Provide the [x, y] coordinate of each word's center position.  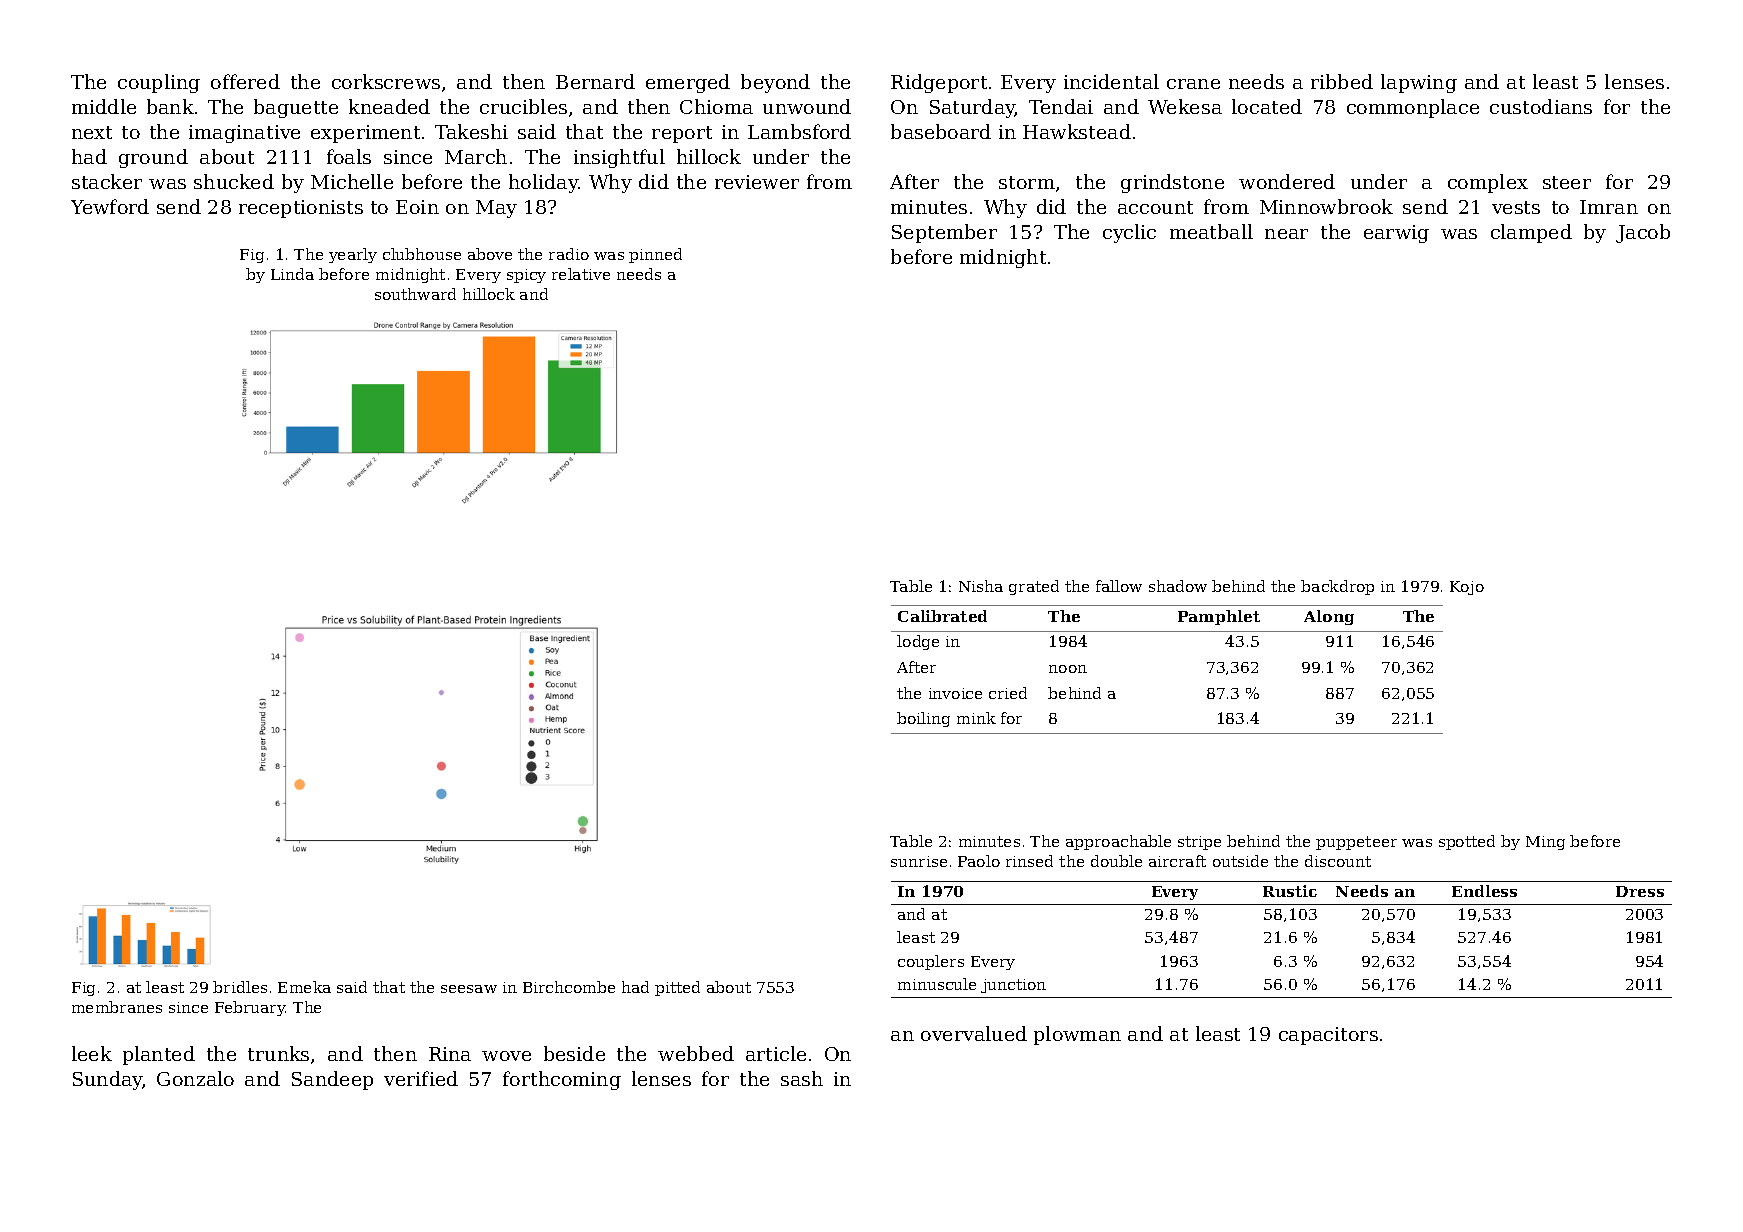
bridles [240, 987]
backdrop [1337, 587]
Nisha [981, 586]
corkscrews [386, 81]
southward [415, 294]
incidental [1111, 81]
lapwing [1419, 83]
